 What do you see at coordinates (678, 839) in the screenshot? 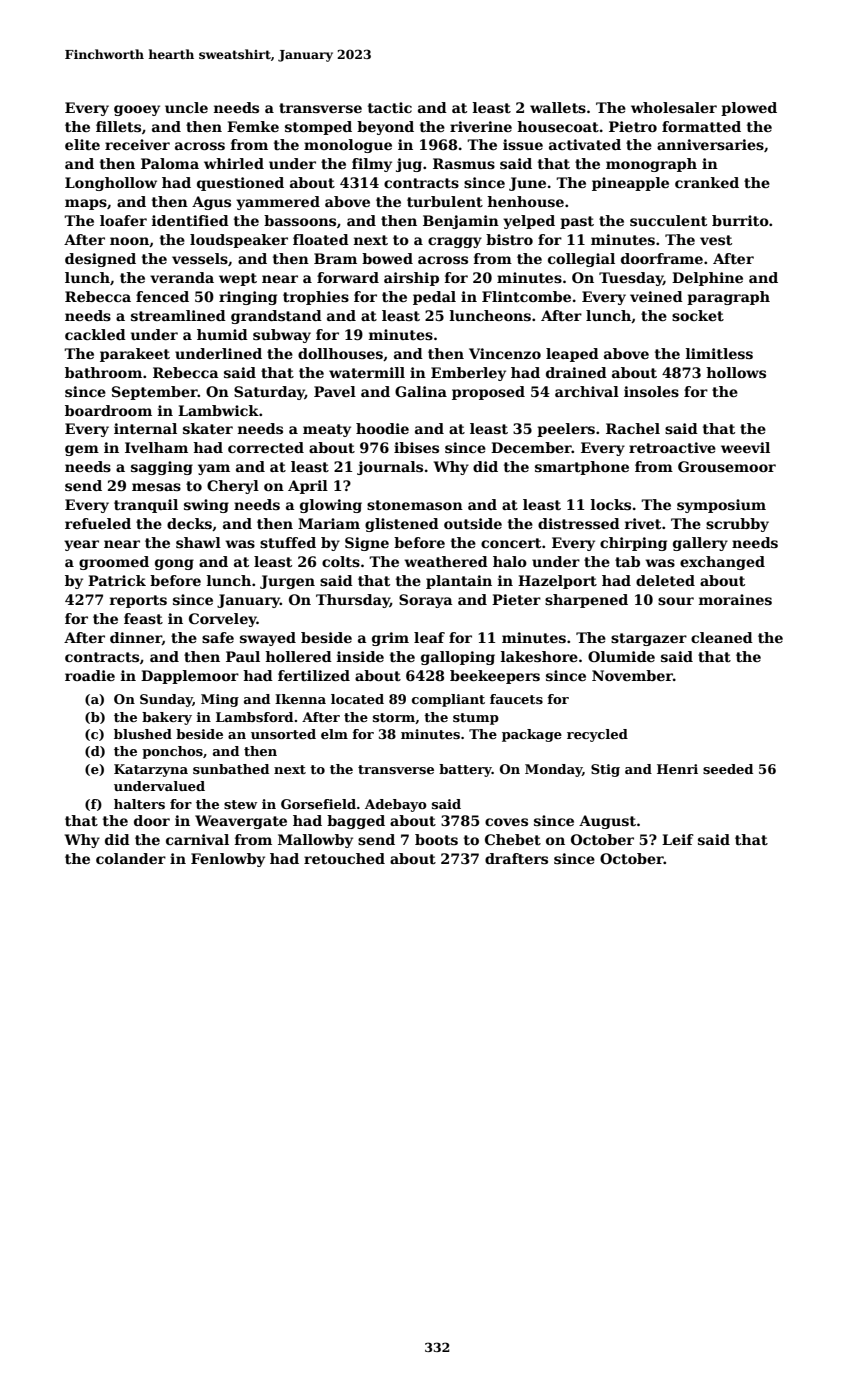
I see `Leif` at bounding box center [678, 839].
